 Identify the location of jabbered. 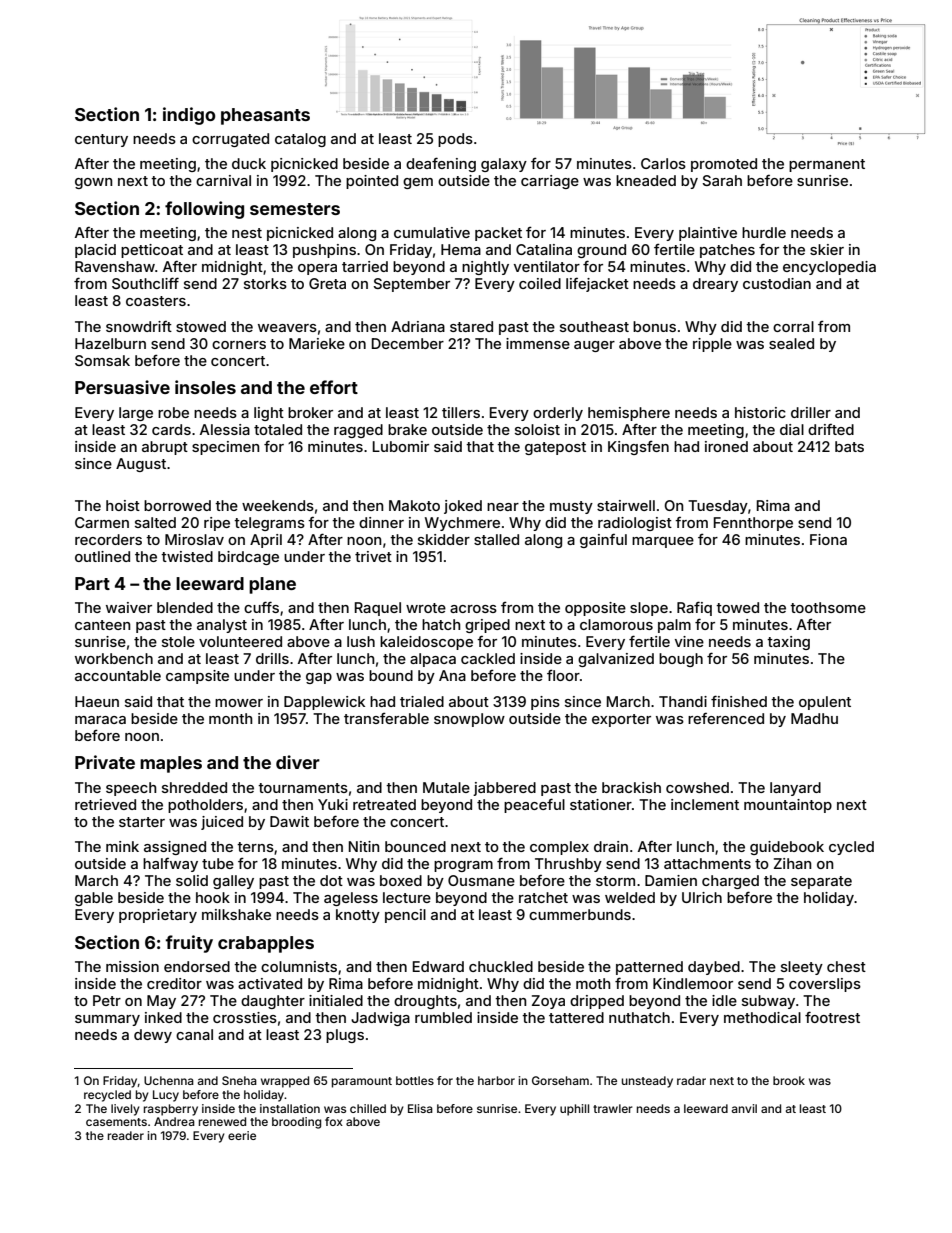
(504, 789).
